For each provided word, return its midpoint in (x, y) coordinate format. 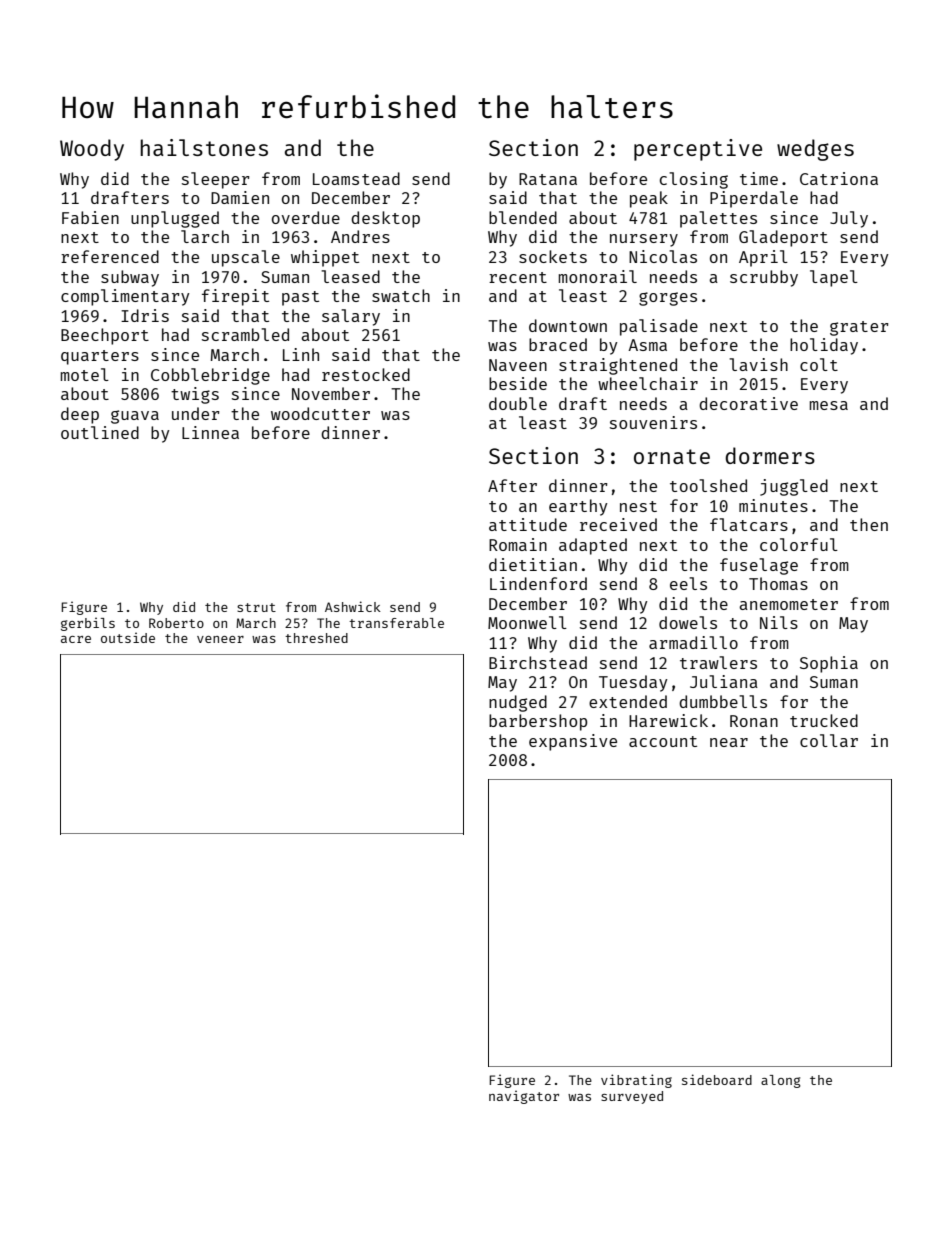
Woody (92, 150)
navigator (524, 1097)
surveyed (632, 1097)
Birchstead (538, 662)
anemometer (788, 604)
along (781, 1081)
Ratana (548, 179)
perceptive (698, 150)
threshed (316, 638)
